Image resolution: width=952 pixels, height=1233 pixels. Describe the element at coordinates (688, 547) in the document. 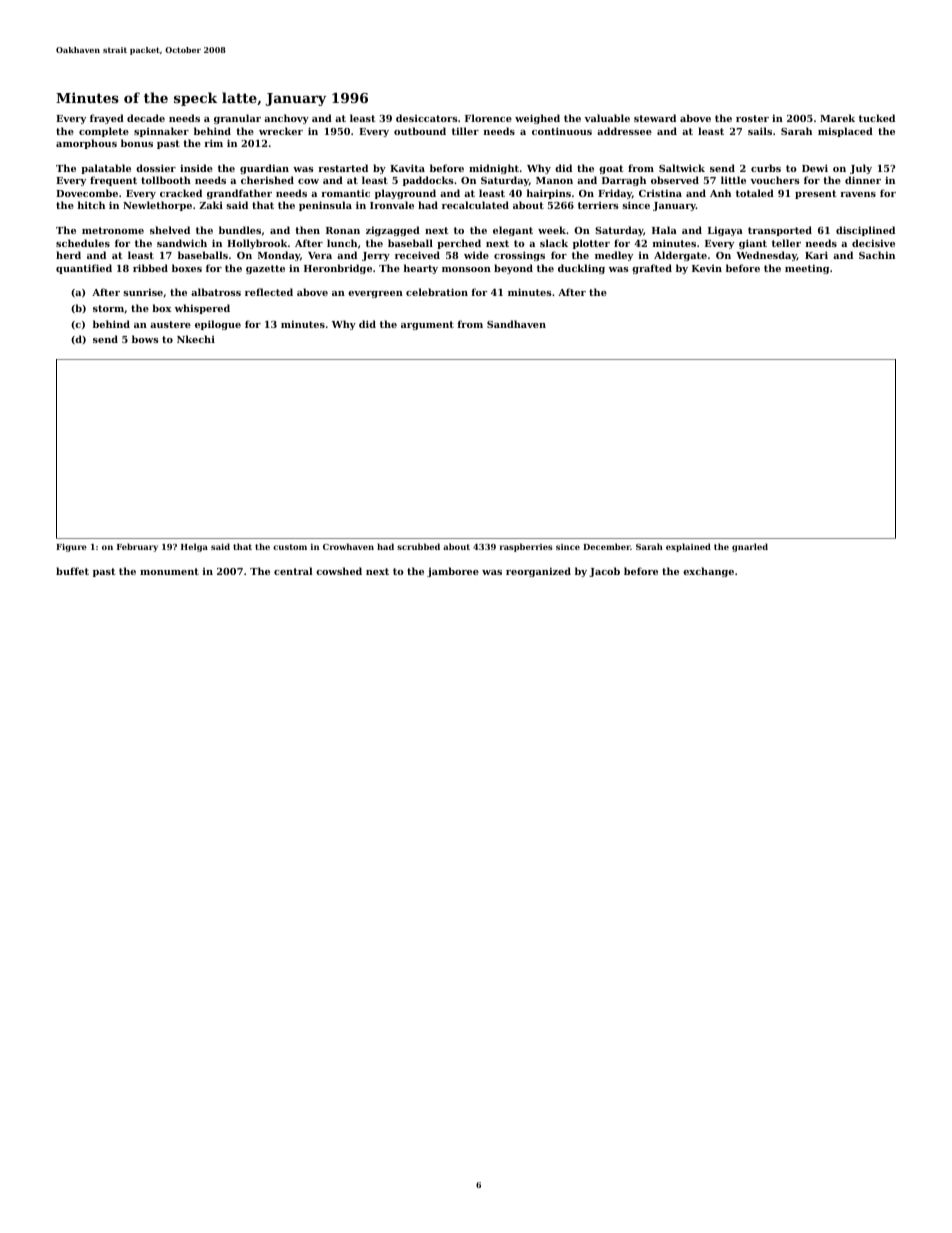

I see `explained` at that location.
